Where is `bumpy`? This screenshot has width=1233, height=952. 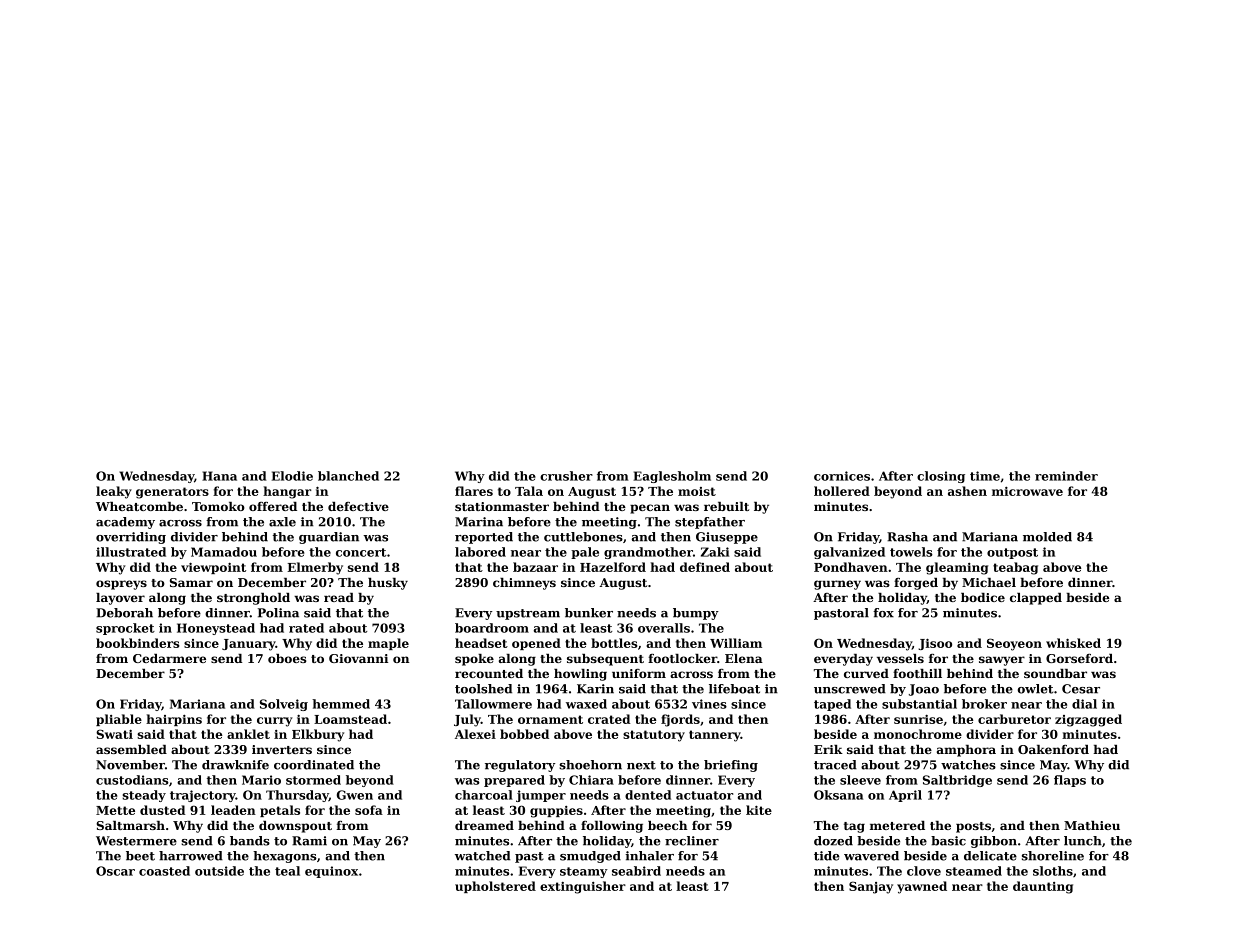
bumpy is located at coordinates (696, 614).
